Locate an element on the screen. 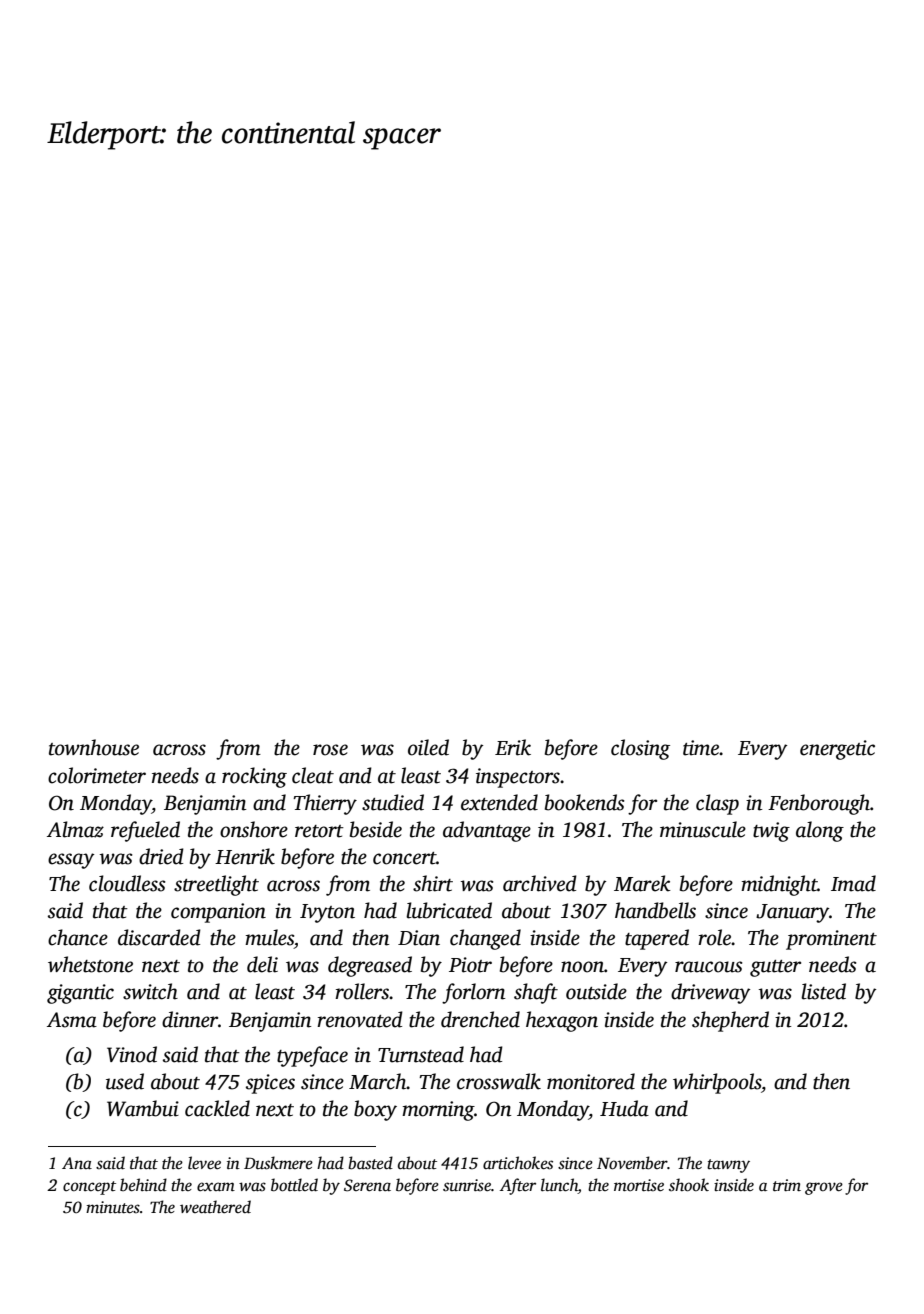 The image size is (924, 1314). Ana is located at coordinates (77, 1163).
